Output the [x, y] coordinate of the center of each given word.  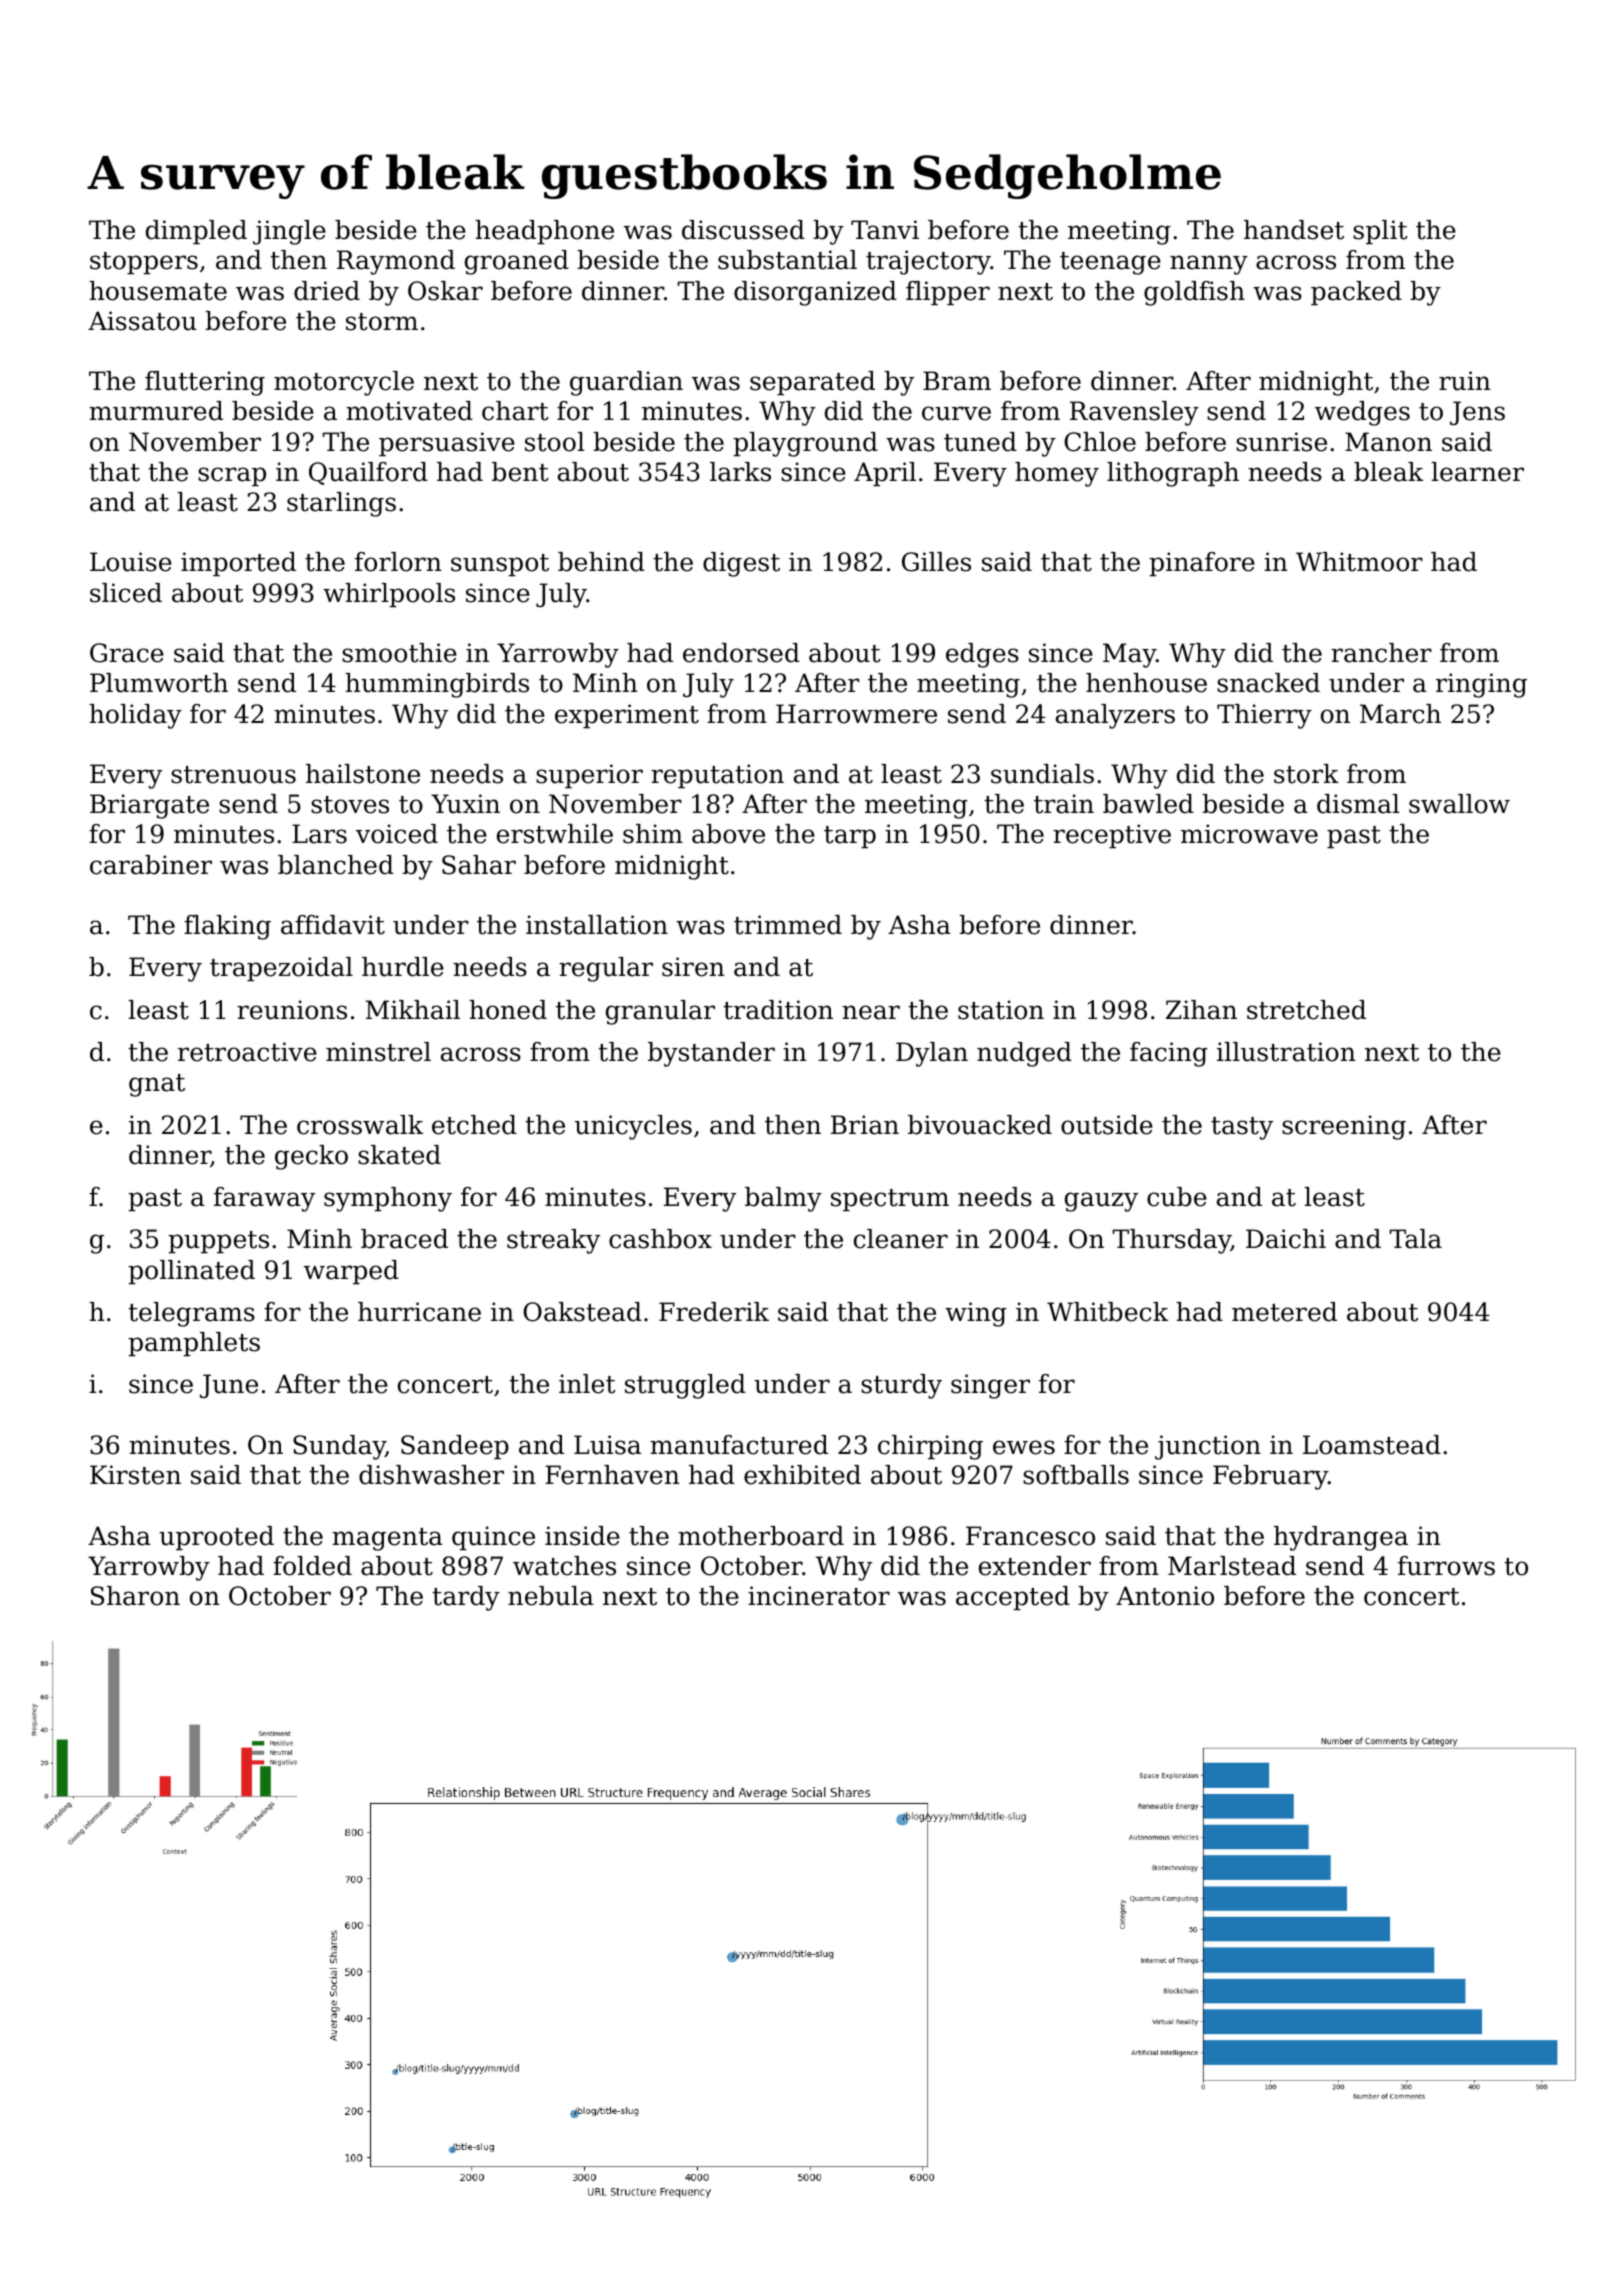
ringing [1481, 685]
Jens [1477, 413]
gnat [157, 1085]
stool [555, 442]
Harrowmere [856, 714]
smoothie [399, 653]
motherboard [761, 1536]
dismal [1358, 804]
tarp [850, 837]
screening [1344, 1127]
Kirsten [135, 1475]
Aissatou [142, 321]
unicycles [633, 1127]
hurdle [403, 967]
